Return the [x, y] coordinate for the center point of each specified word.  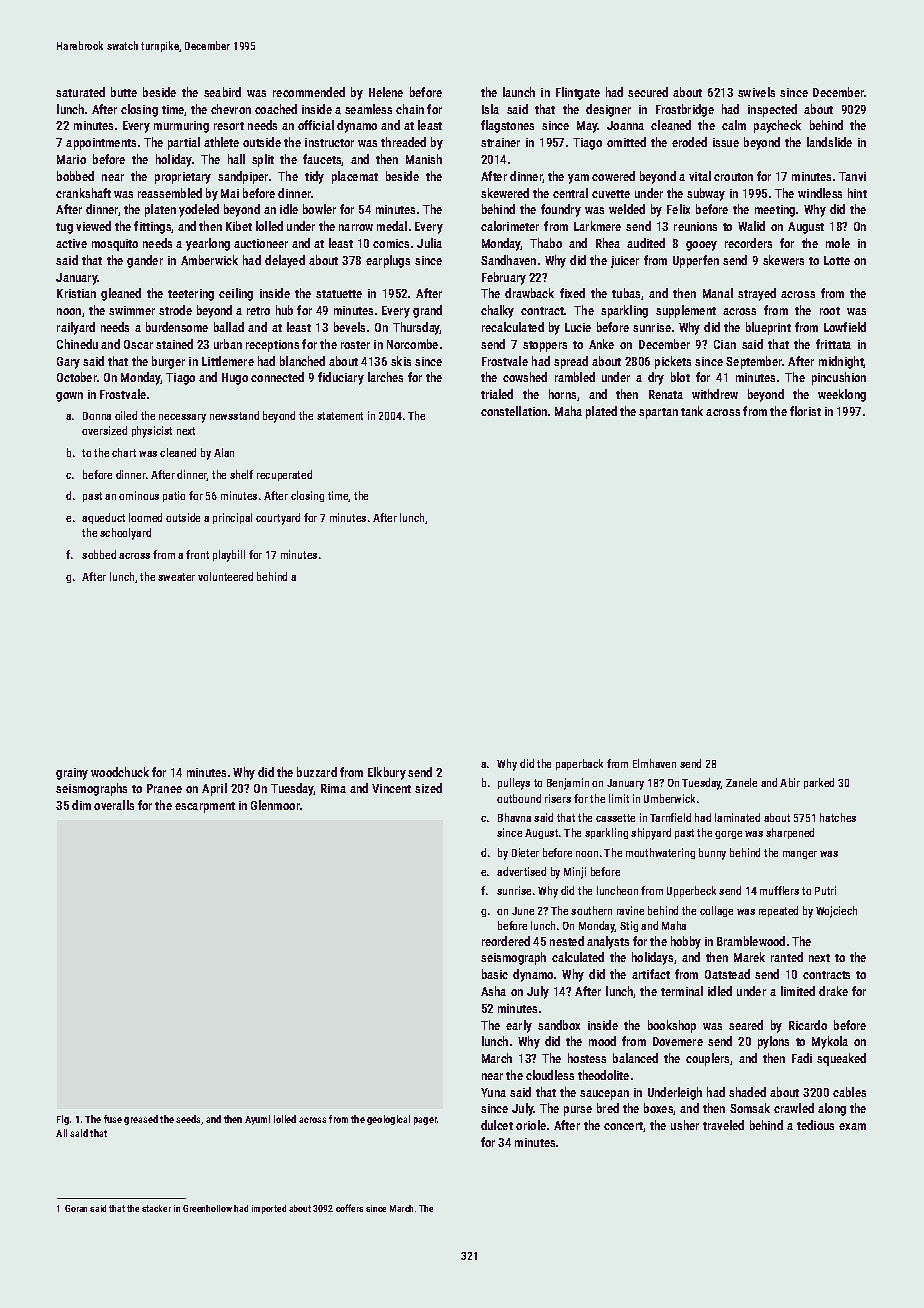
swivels [756, 92]
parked [819, 783]
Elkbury [387, 773]
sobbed [99, 554]
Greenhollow [207, 1208]
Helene [386, 92]
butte [124, 92]
